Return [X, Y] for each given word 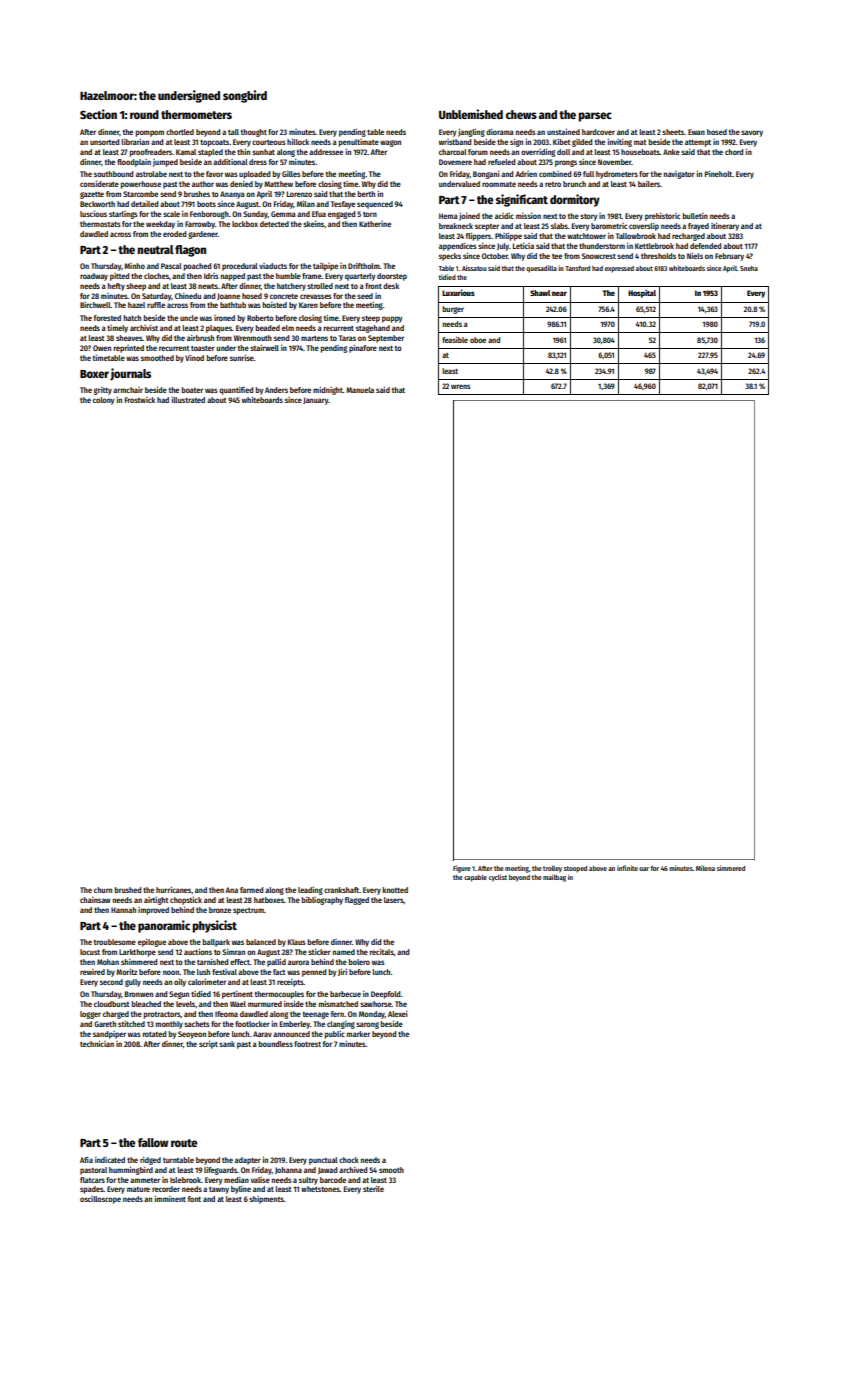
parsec [595, 117]
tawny [219, 1190]
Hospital [642, 294]
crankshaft [342, 890]
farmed [251, 890]
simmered [731, 868]
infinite [627, 868]
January [315, 401]
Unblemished [471, 114]
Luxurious [458, 292]
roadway [94, 277]
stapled [210, 153]
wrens [460, 386]
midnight [328, 391]
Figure [462, 869]
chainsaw [95, 900]
